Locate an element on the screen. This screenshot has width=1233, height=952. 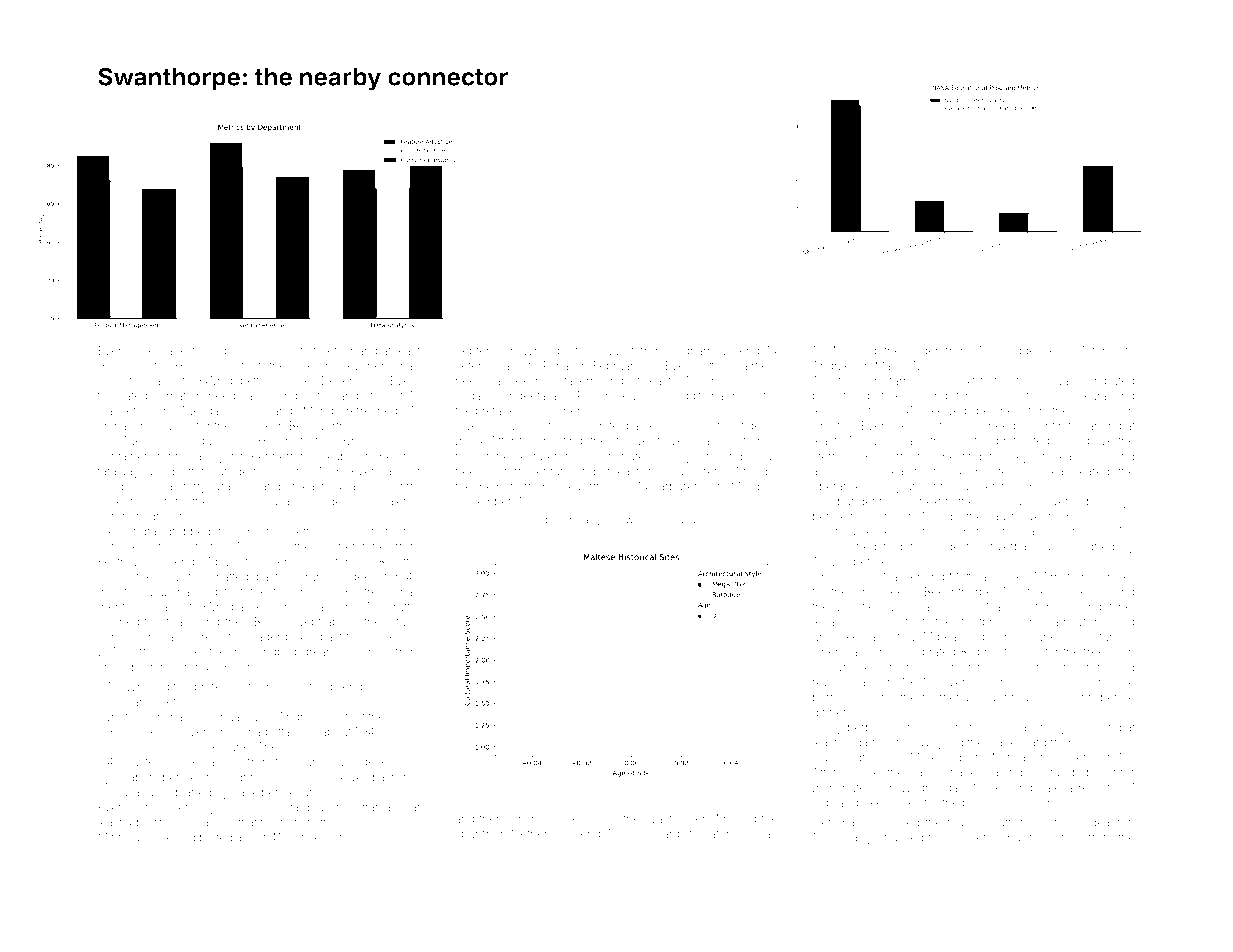
hopper is located at coordinates (1097, 412).
